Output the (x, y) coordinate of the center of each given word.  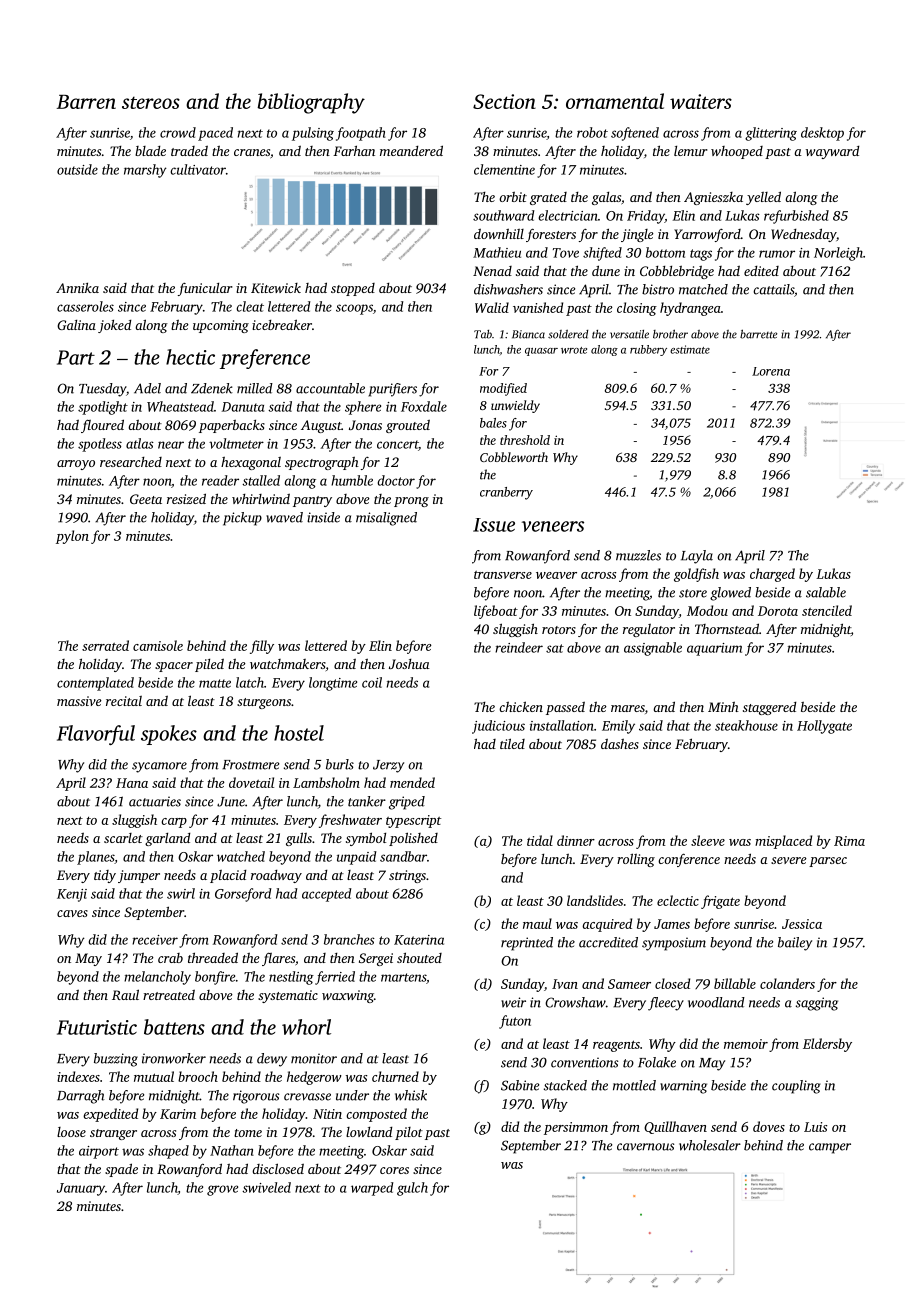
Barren (86, 102)
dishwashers (508, 289)
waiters (701, 101)
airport (99, 1152)
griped (407, 803)
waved (284, 517)
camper (830, 1148)
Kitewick (276, 288)
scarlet (123, 838)
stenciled (827, 610)
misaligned (386, 519)
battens (174, 1027)
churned (395, 1076)
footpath (360, 134)
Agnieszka (713, 198)
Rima (849, 841)
